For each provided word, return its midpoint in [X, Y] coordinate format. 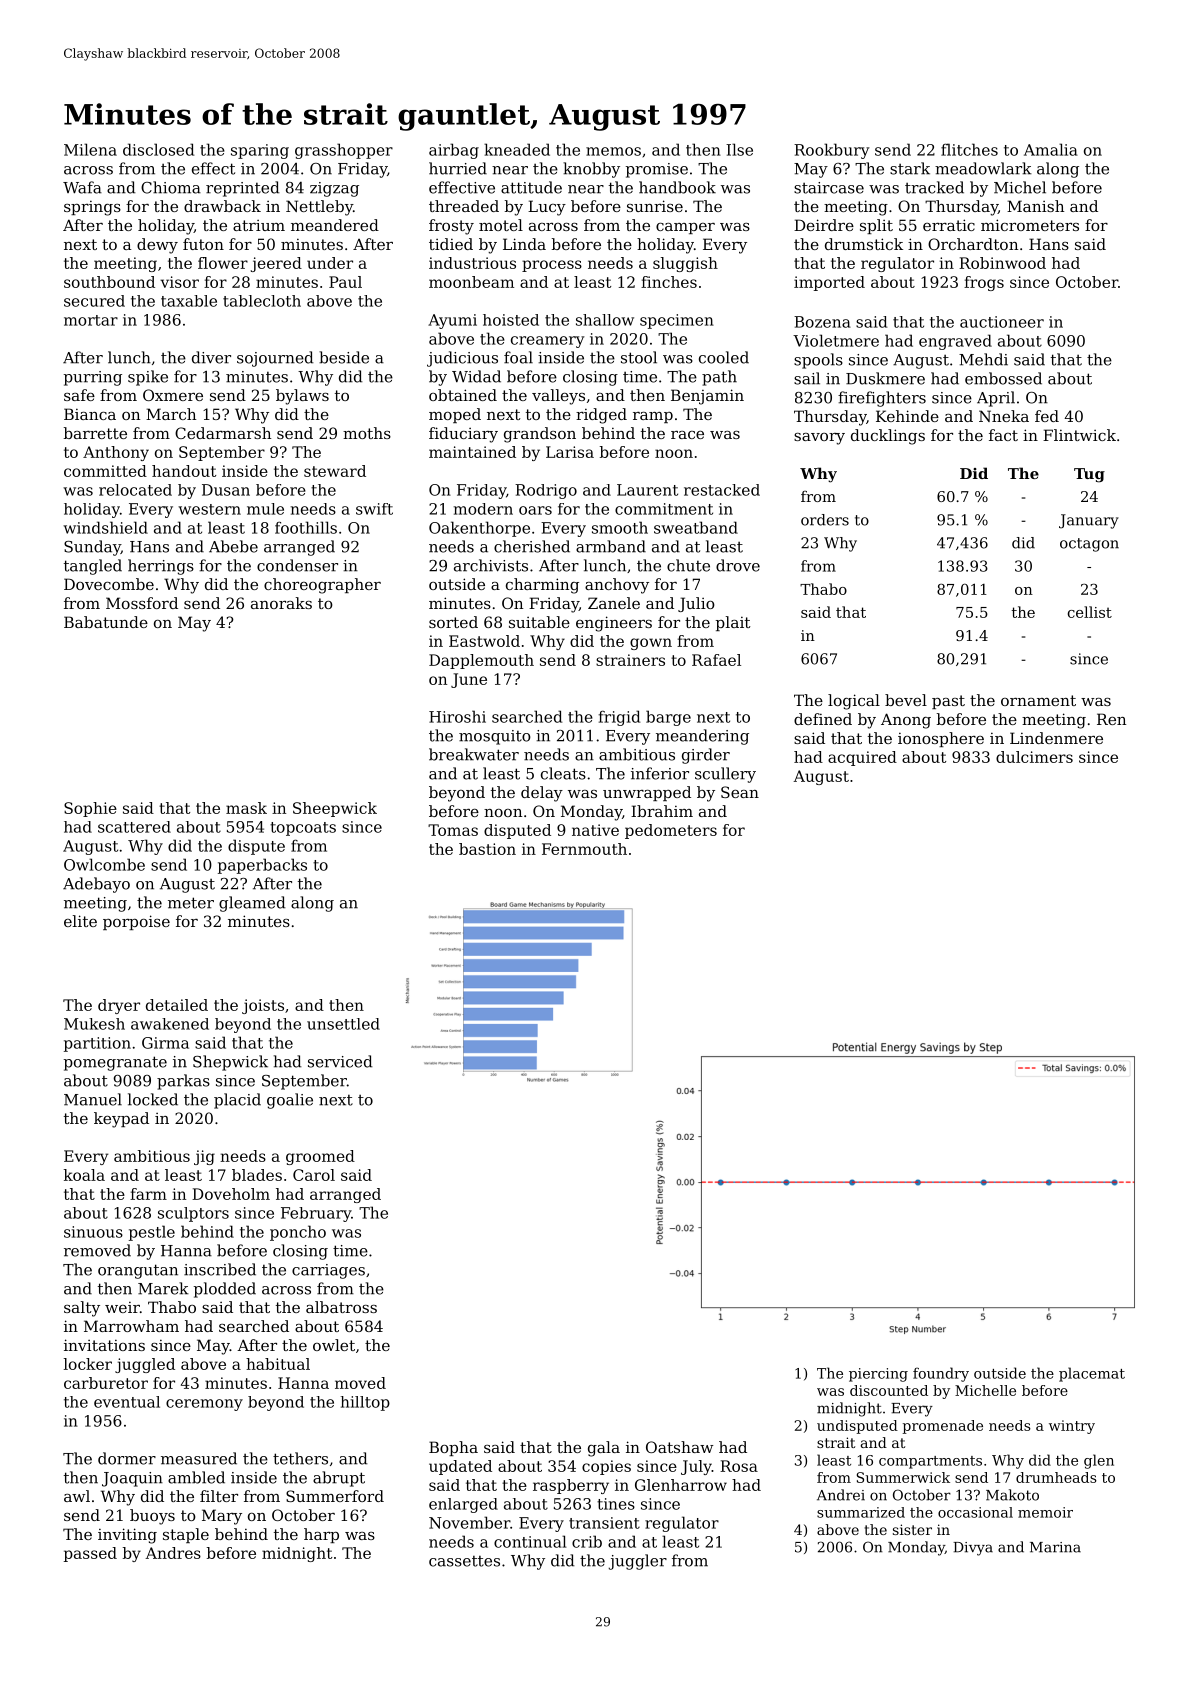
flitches [969, 149]
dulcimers [1034, 757]
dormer [127, 1458]
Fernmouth [584, 849]
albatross [341, 1307]
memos [613, 151]
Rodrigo [546, 491]
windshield [105, 527]
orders [825, 520]
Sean [740, 792]
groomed [320, 1157]
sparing [260, 151]
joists [263, 1006]
